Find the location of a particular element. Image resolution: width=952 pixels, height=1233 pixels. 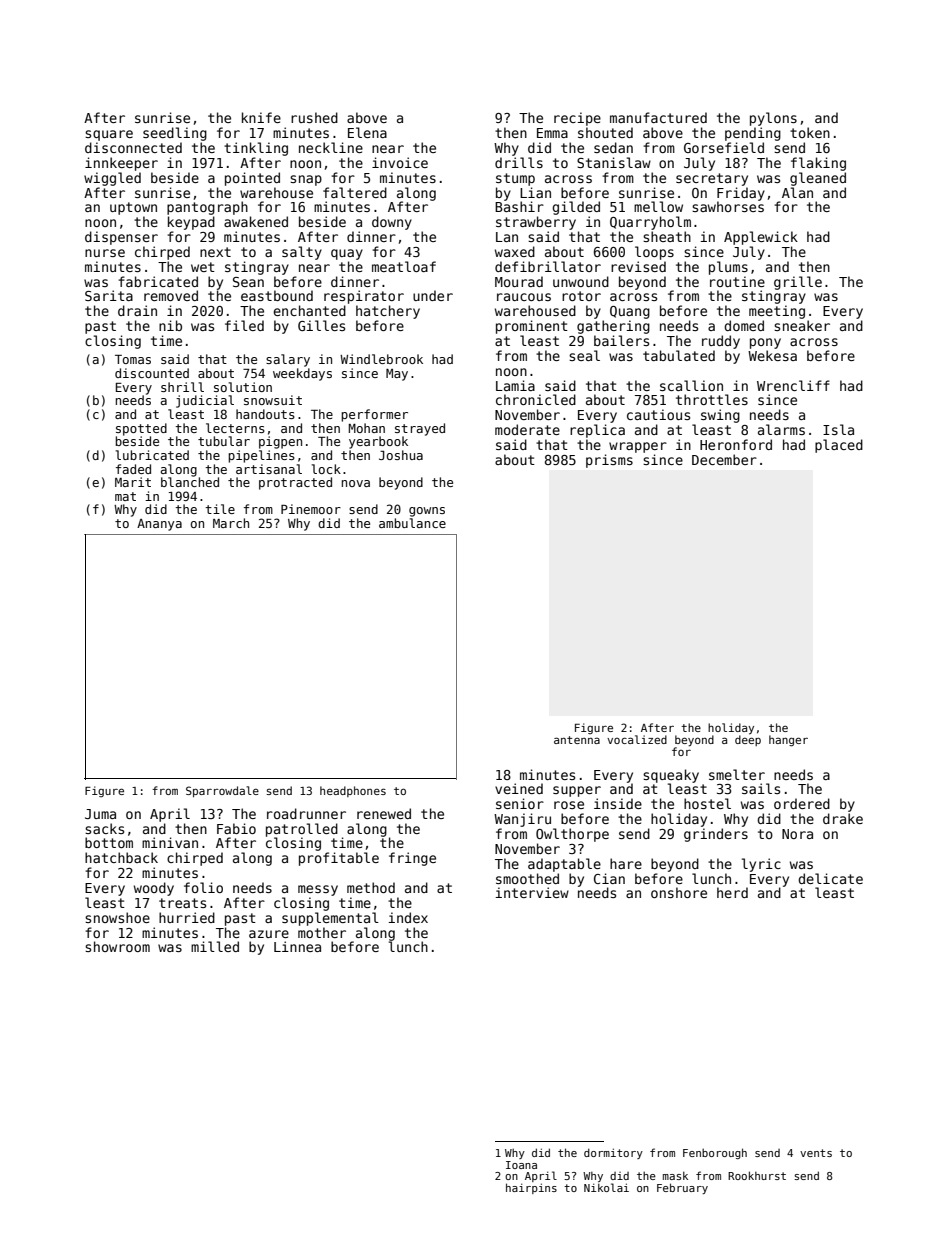

index is located at coordinates (408, 917).
